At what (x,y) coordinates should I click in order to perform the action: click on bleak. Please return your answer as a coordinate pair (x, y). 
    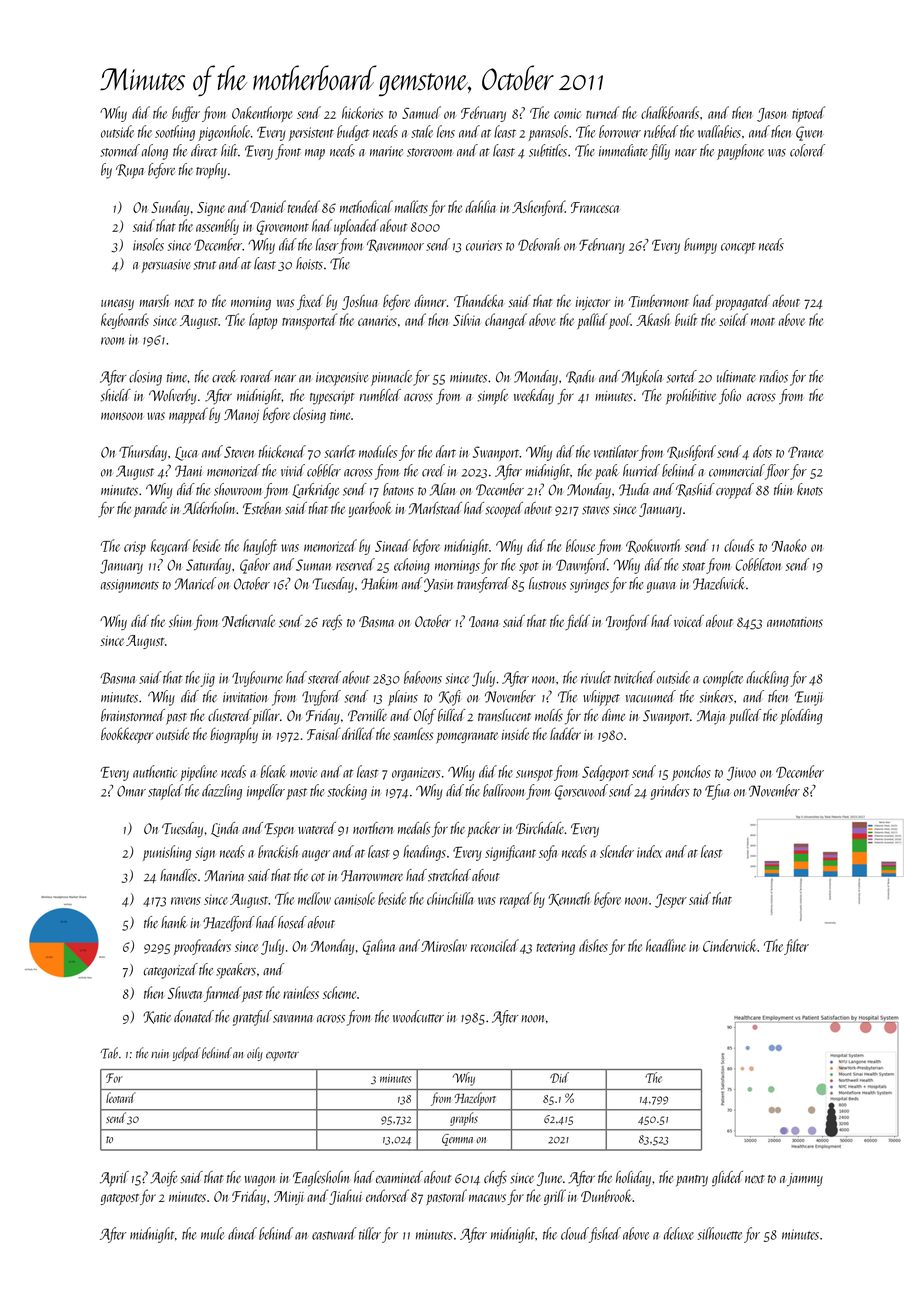
    Looking at the image, I should click on (273, 771).
